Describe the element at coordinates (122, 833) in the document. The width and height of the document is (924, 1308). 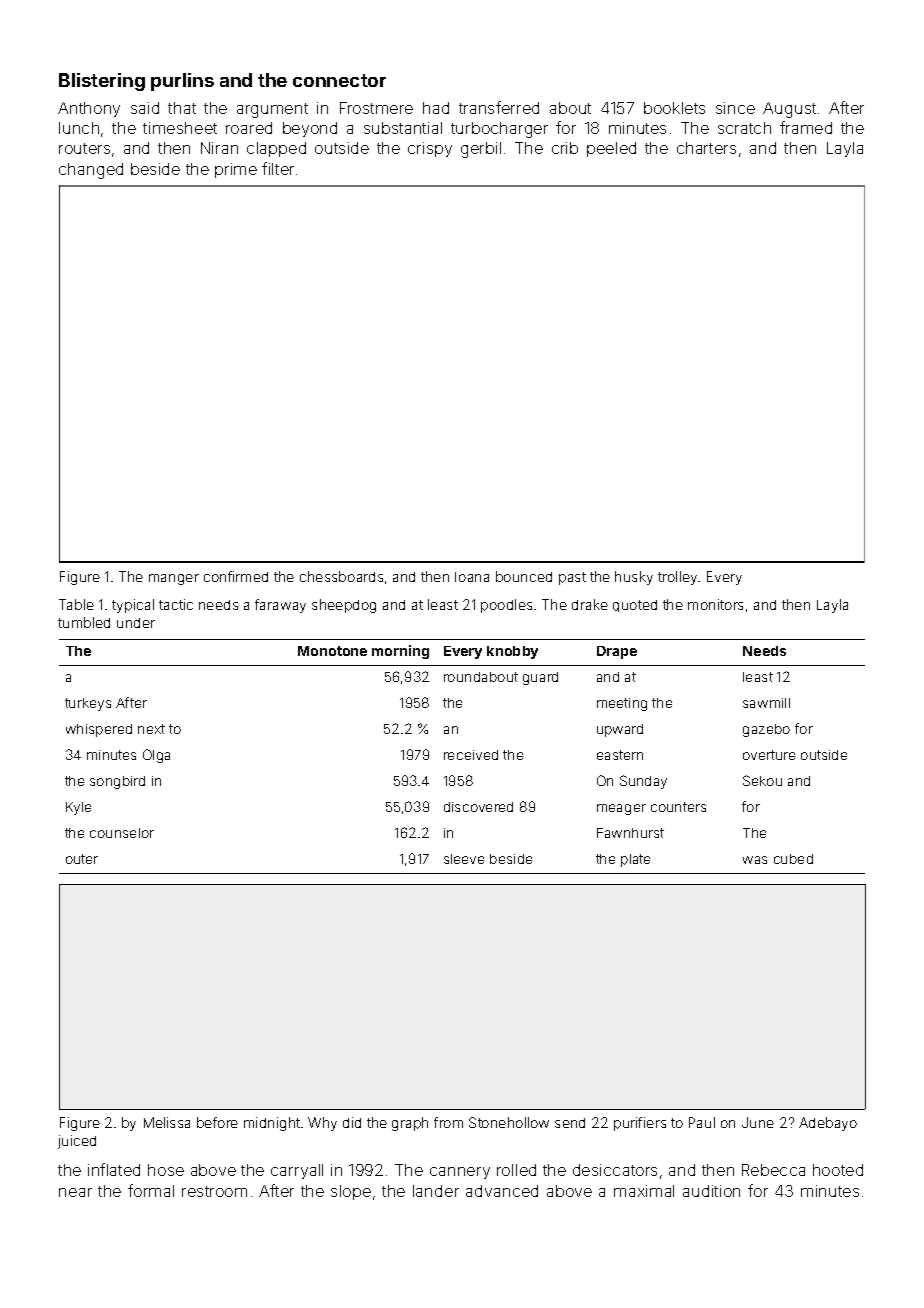
I see `counselor` at that location.
